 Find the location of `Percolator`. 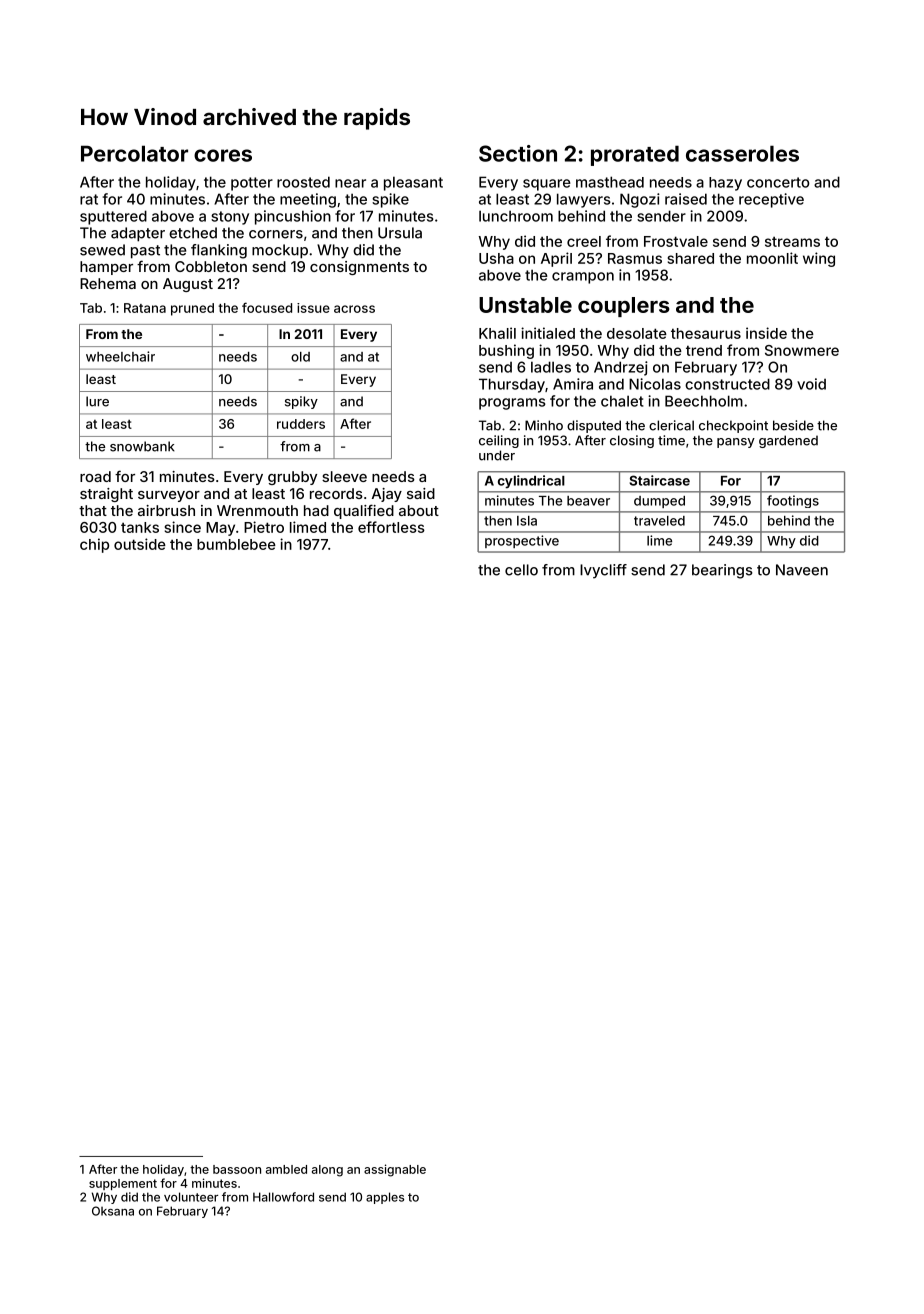

Percolator is located at coordinates (134, 153).
